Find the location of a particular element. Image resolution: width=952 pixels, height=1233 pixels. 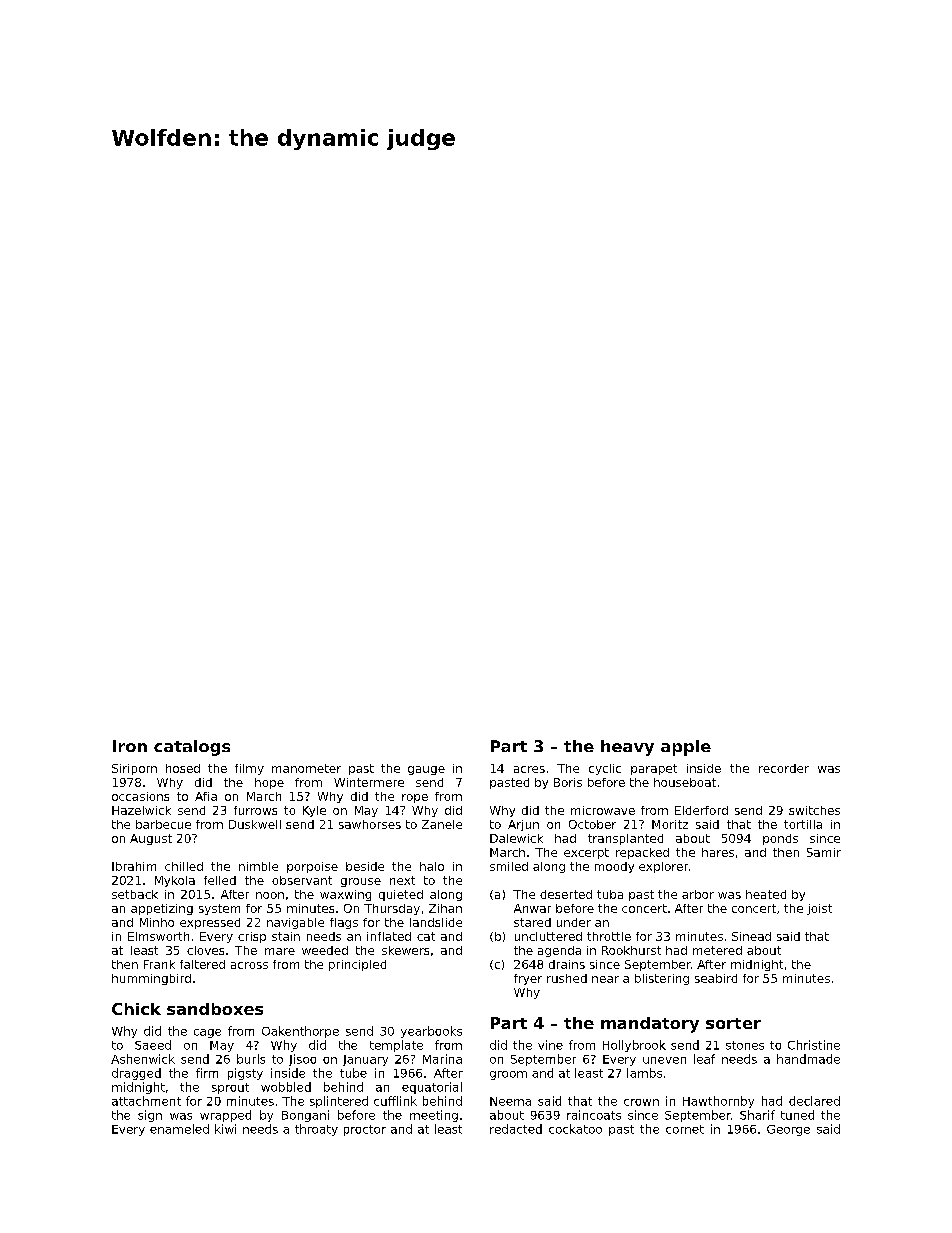

Bongani is located at coordinates (305, 1116).
